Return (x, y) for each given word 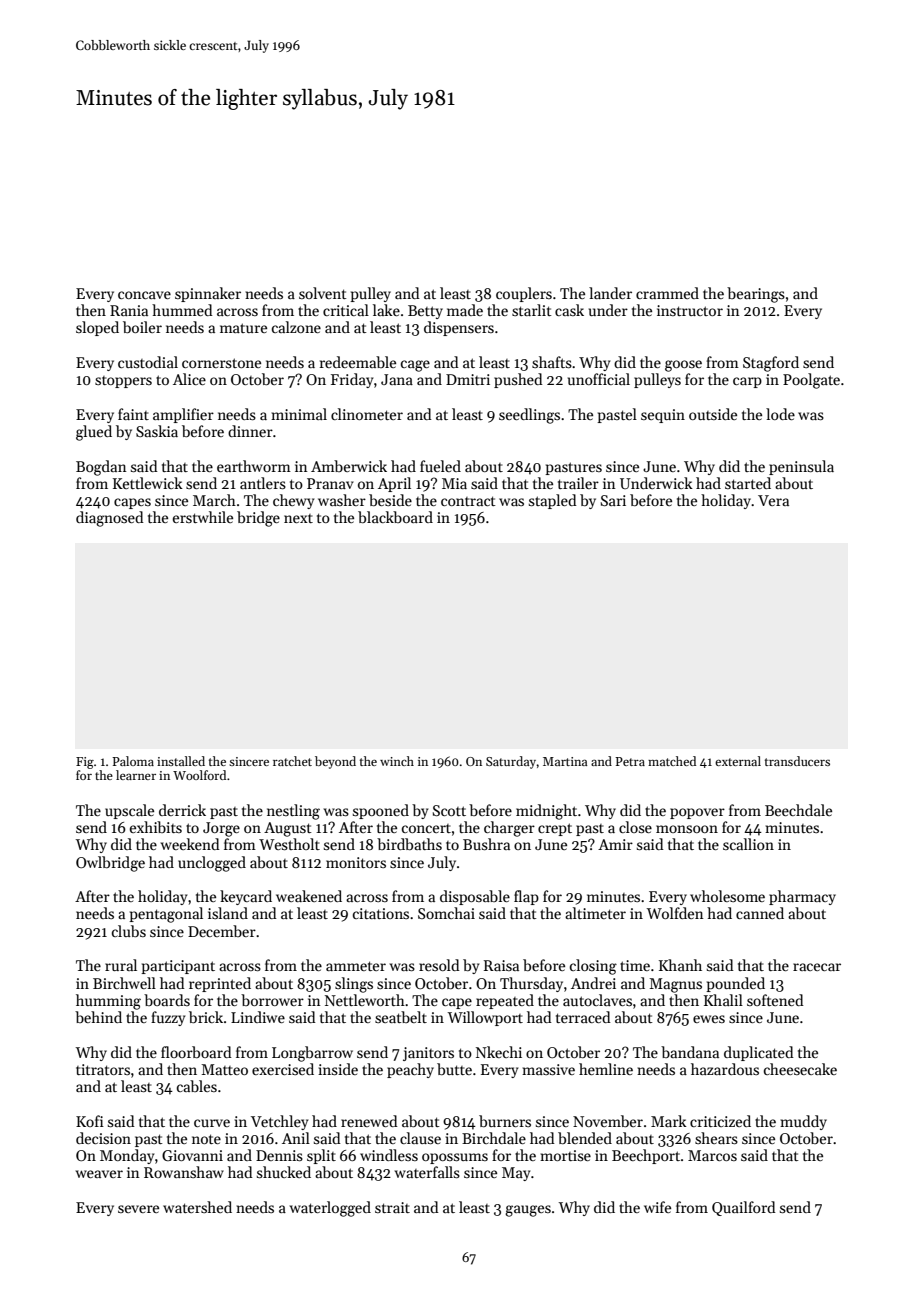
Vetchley (279, 1122)
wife (657, 1207)
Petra (630, 761)
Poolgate (811, 381)
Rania (129, 310)
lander (610, 293)
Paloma (133, 761)
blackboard (395, 517)
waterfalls (427, 1172)
